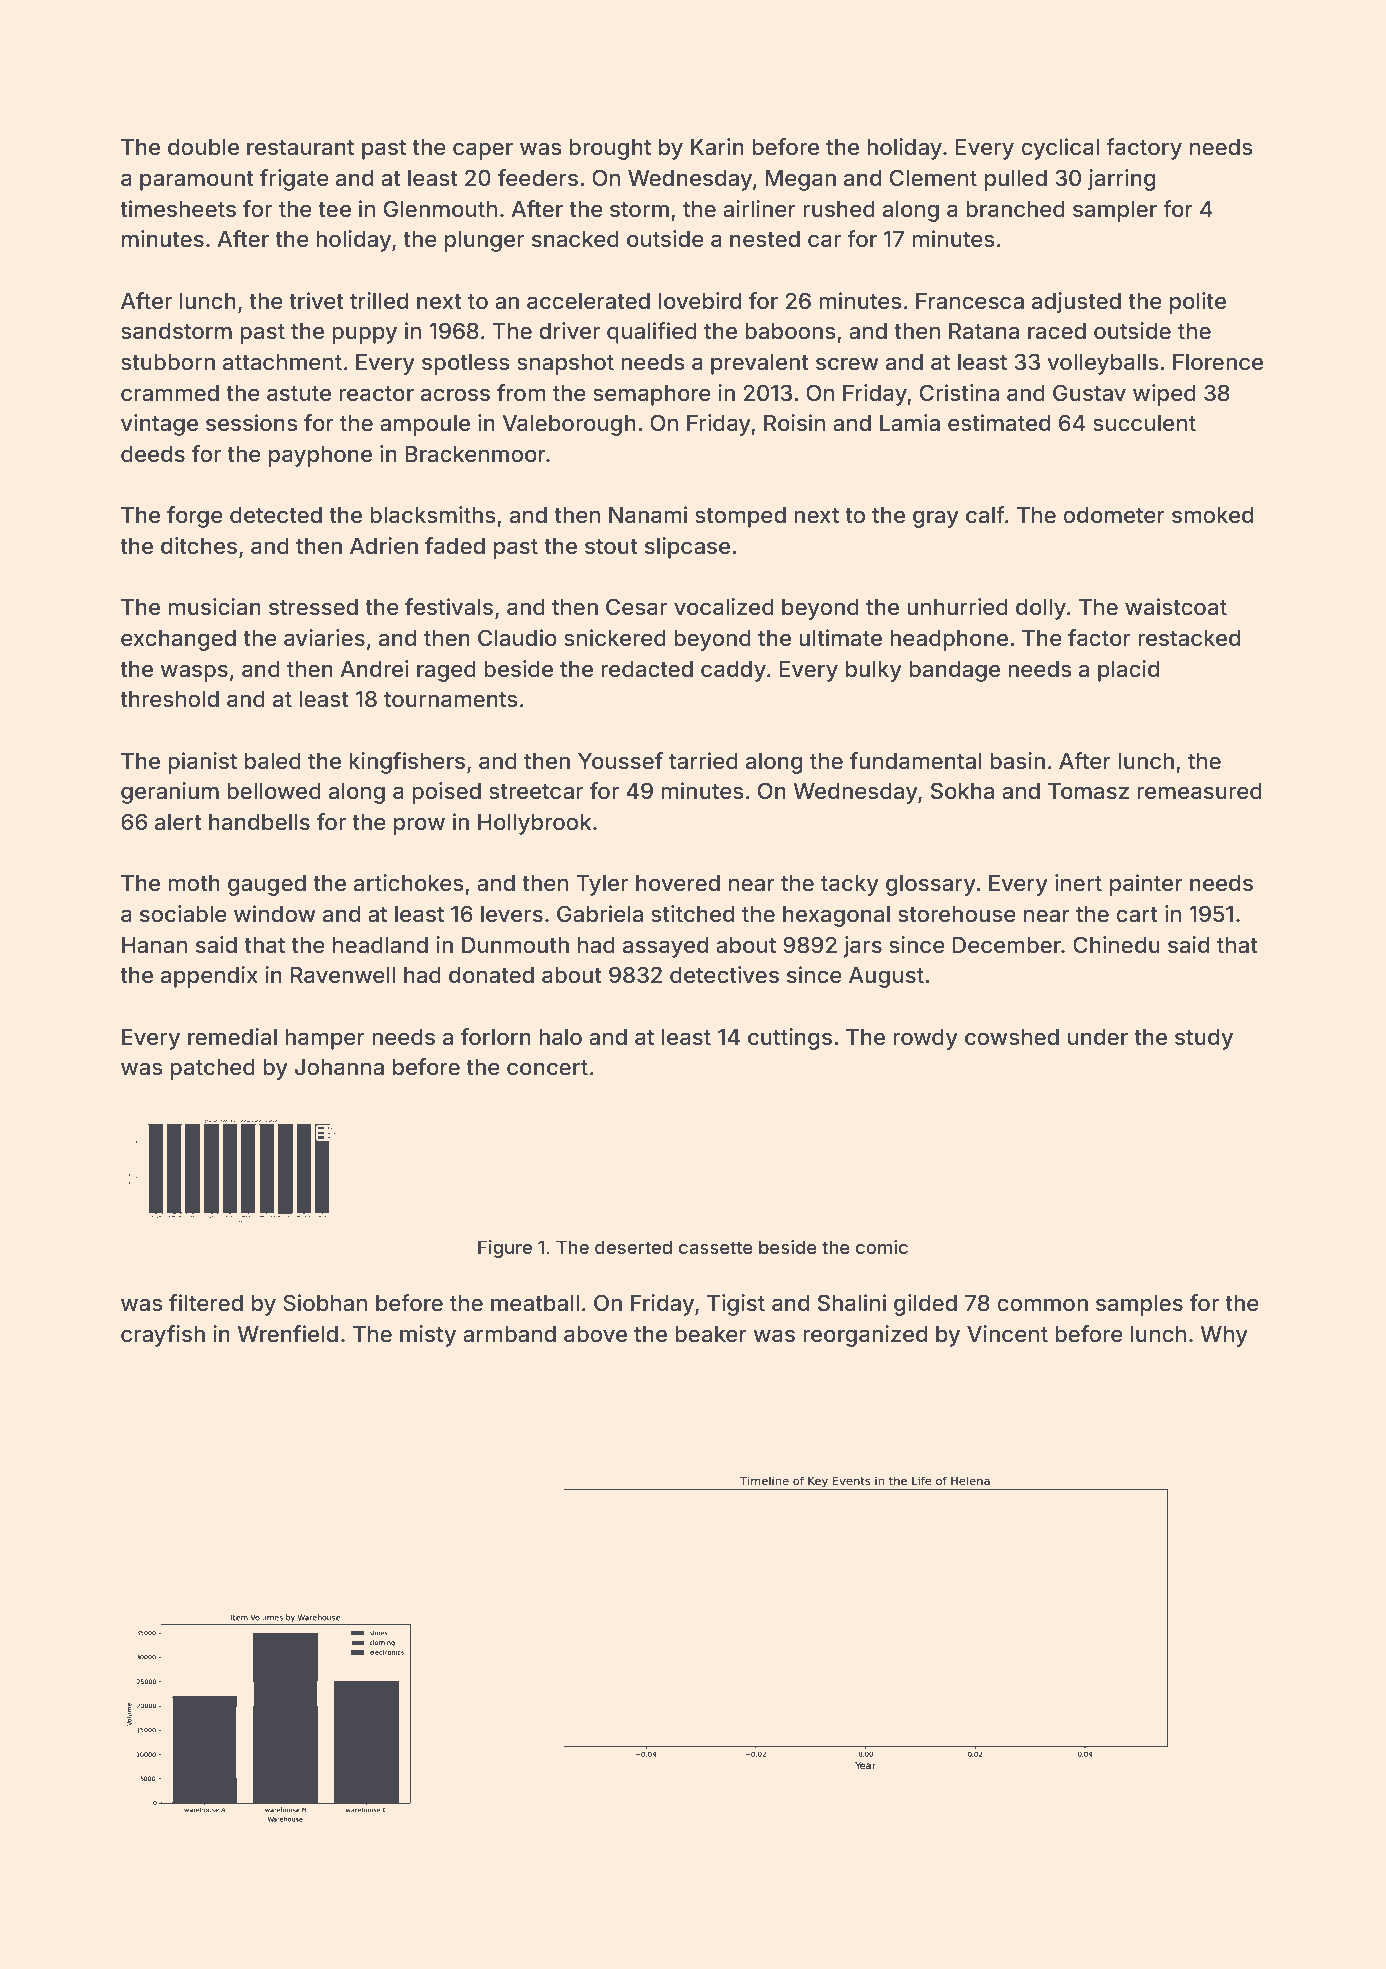 The height and width of the screenshot is (1969, 1386). What do you see at coordinates (300, 148) in the screenshot?
I see `restaurant` at bounding box center [300, 148].
